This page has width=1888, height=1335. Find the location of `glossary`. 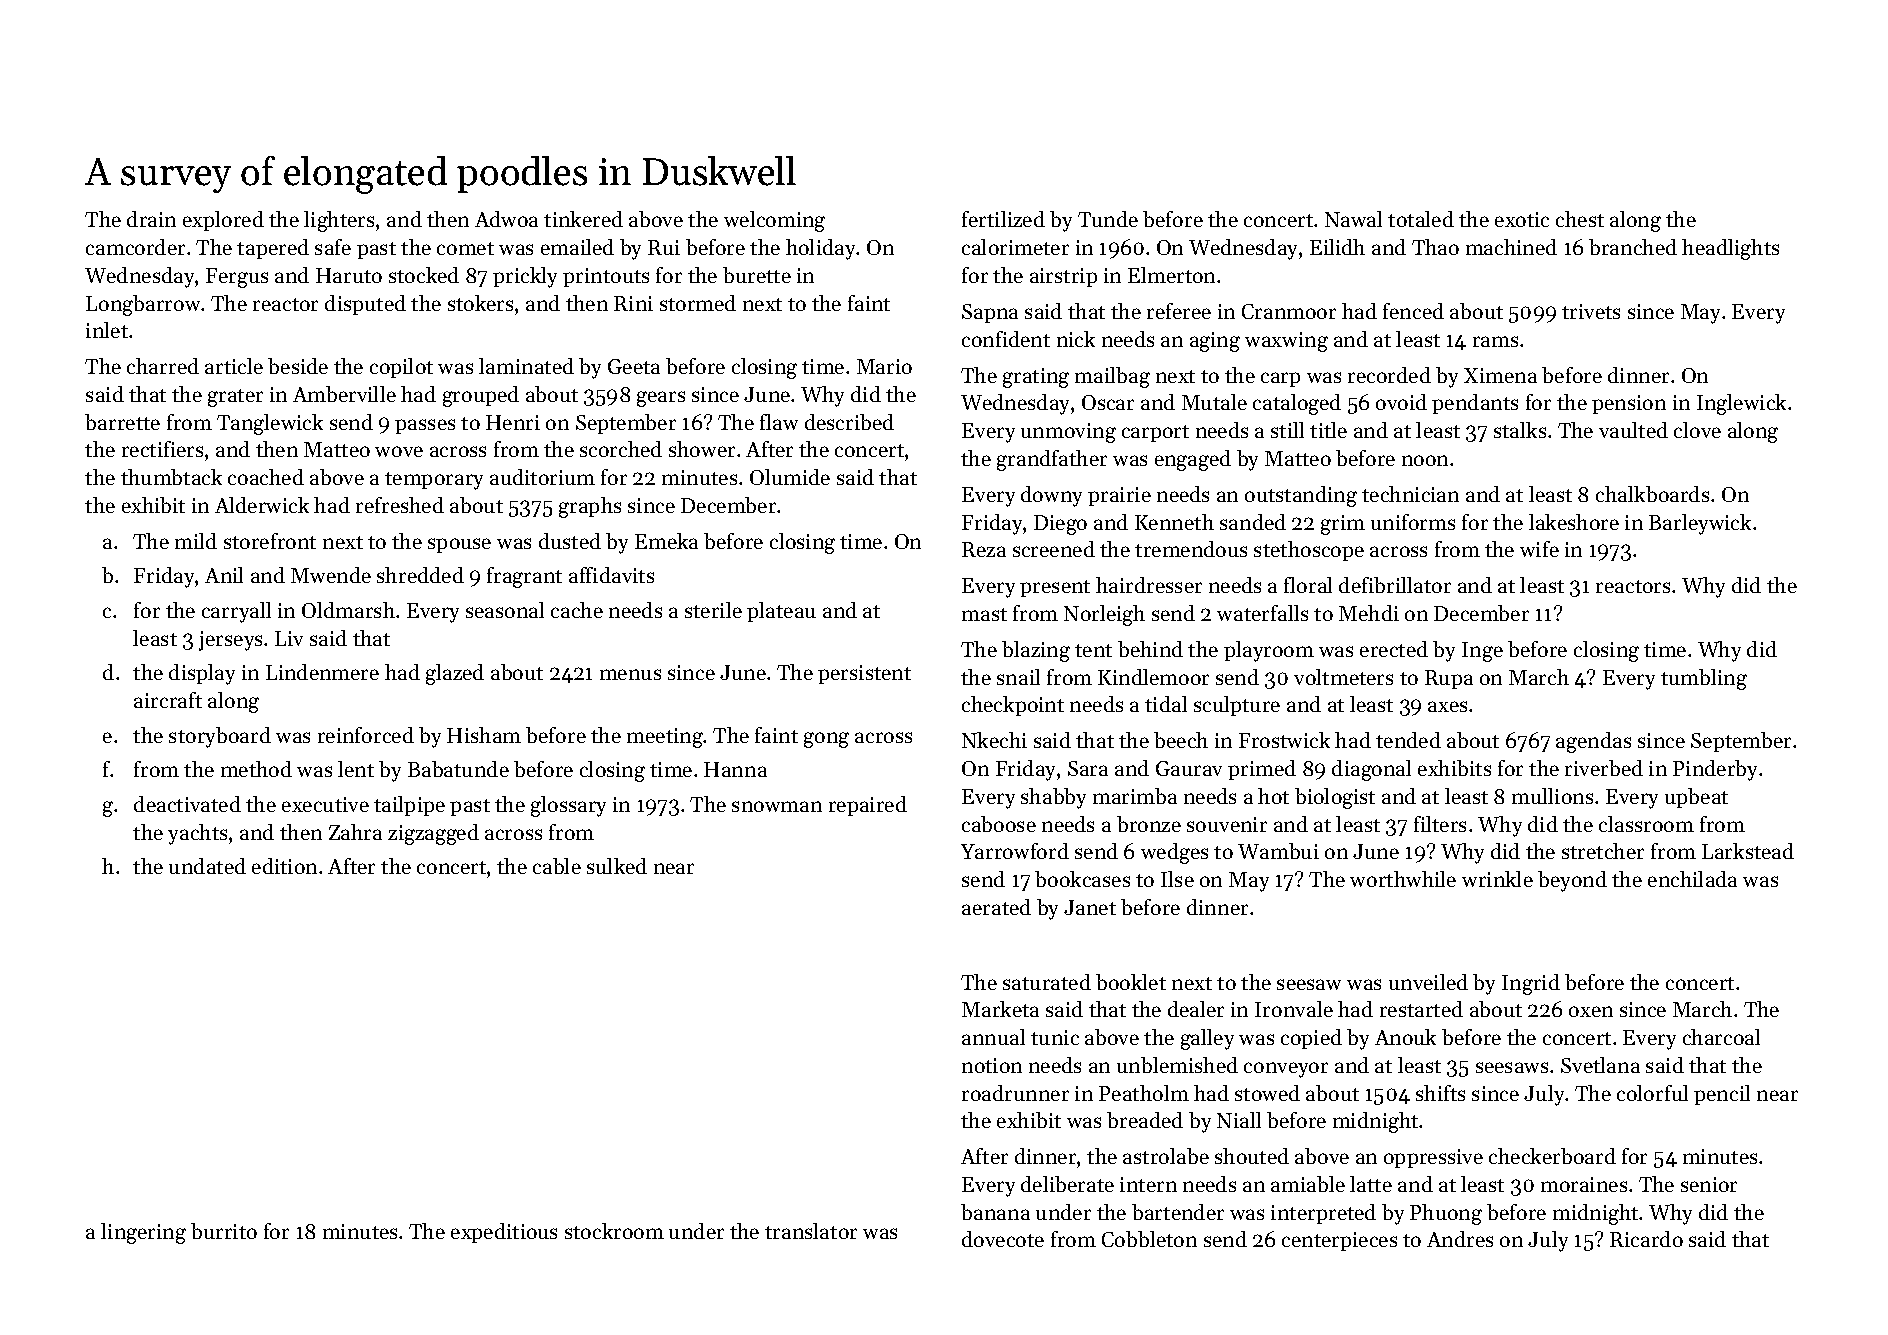

glossary is located at coordinates (568, 806).
